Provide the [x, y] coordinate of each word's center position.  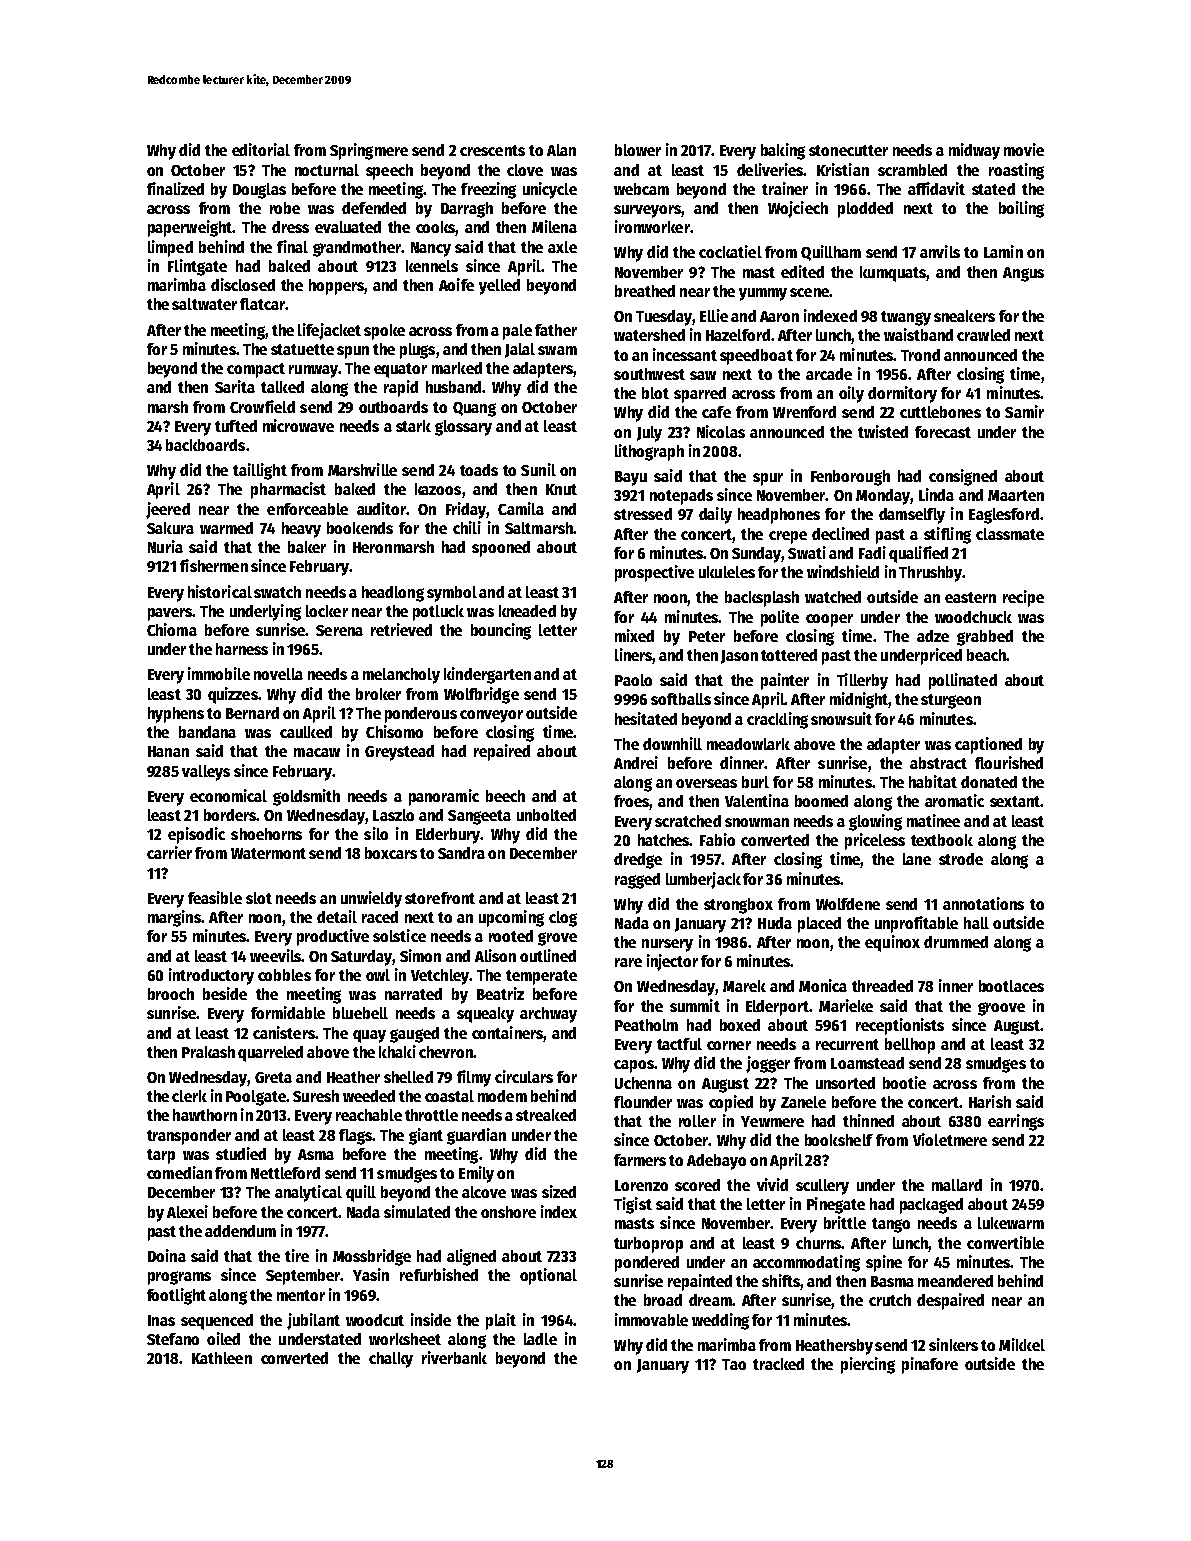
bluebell [360, 1013]
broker [378, 694]
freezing [488, 190]
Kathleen [222, 1358]
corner [729, 1045]
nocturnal [327, 170]
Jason [739, 657]
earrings [1016, 1122]
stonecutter [848, 150]
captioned [988, 745]
